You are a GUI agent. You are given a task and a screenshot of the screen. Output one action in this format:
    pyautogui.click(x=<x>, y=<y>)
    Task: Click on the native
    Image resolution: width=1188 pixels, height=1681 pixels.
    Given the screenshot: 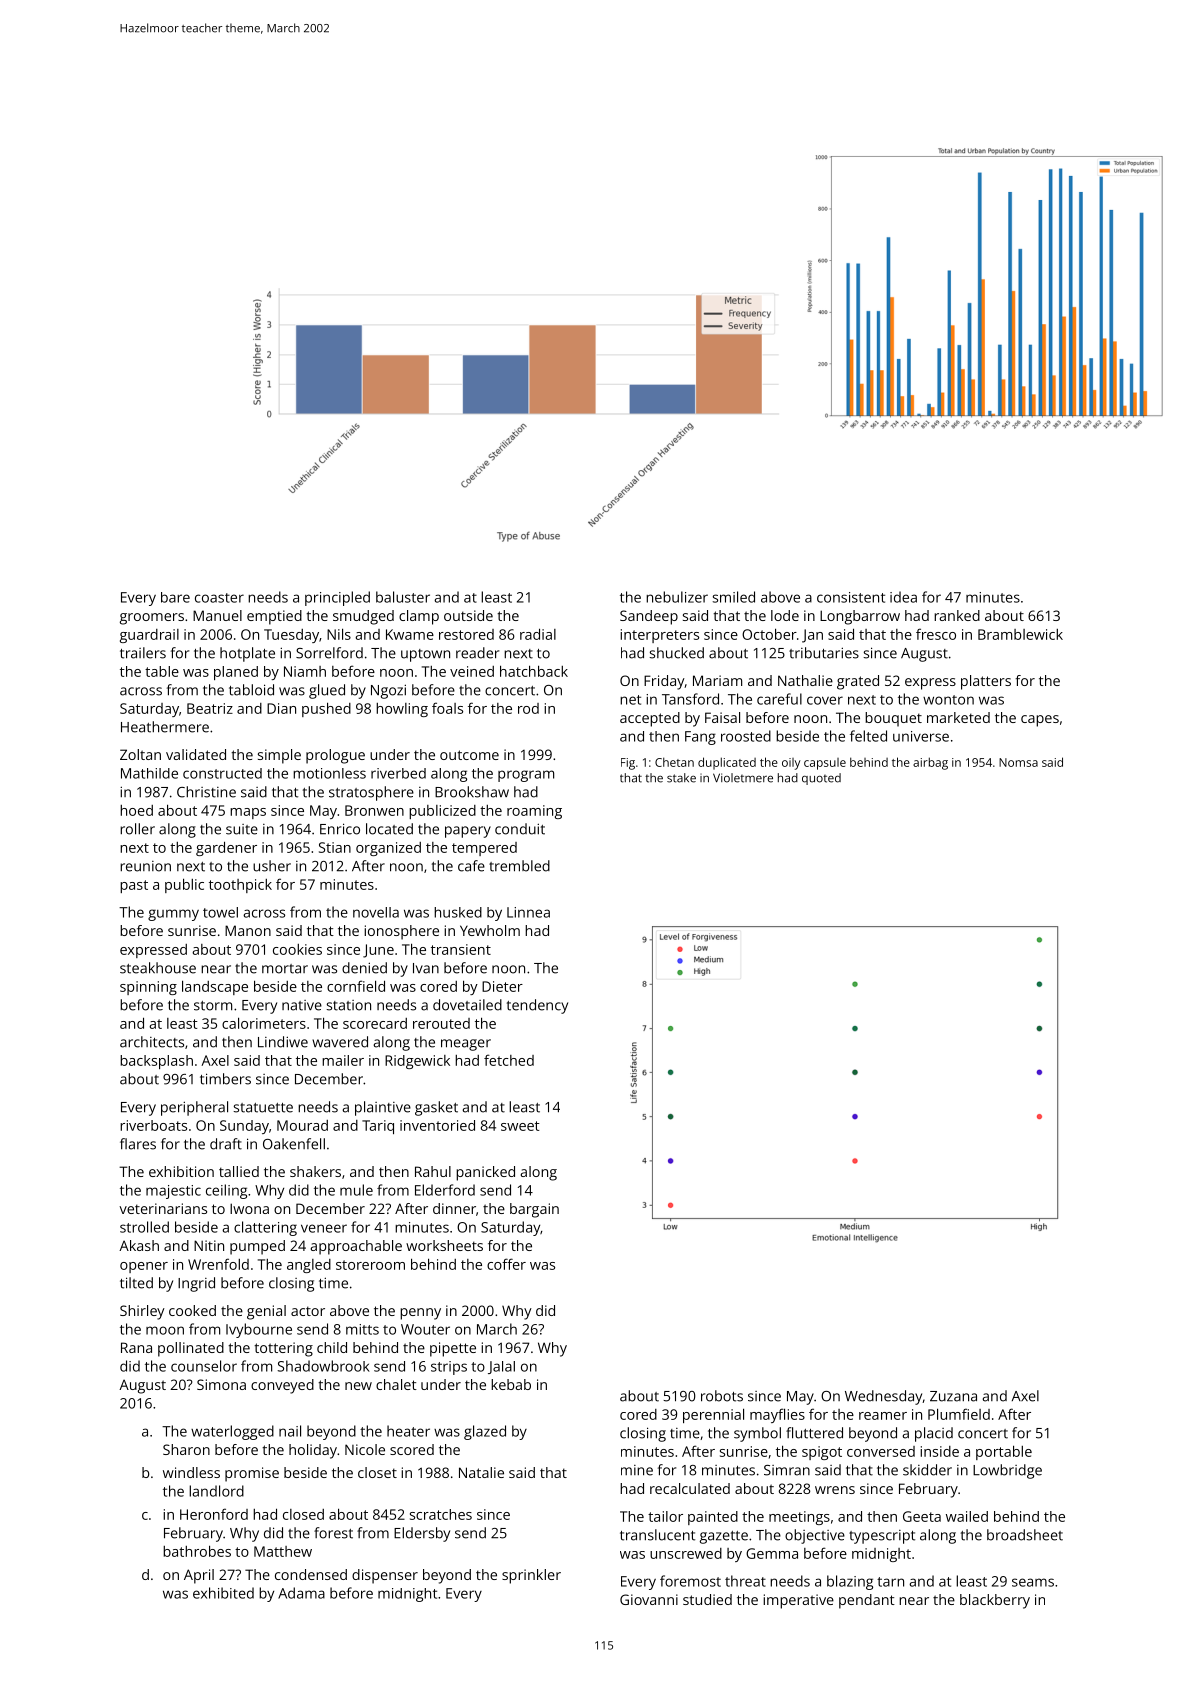 What is the action you would take?
    pyautogui.click(x=302, y=1005)
